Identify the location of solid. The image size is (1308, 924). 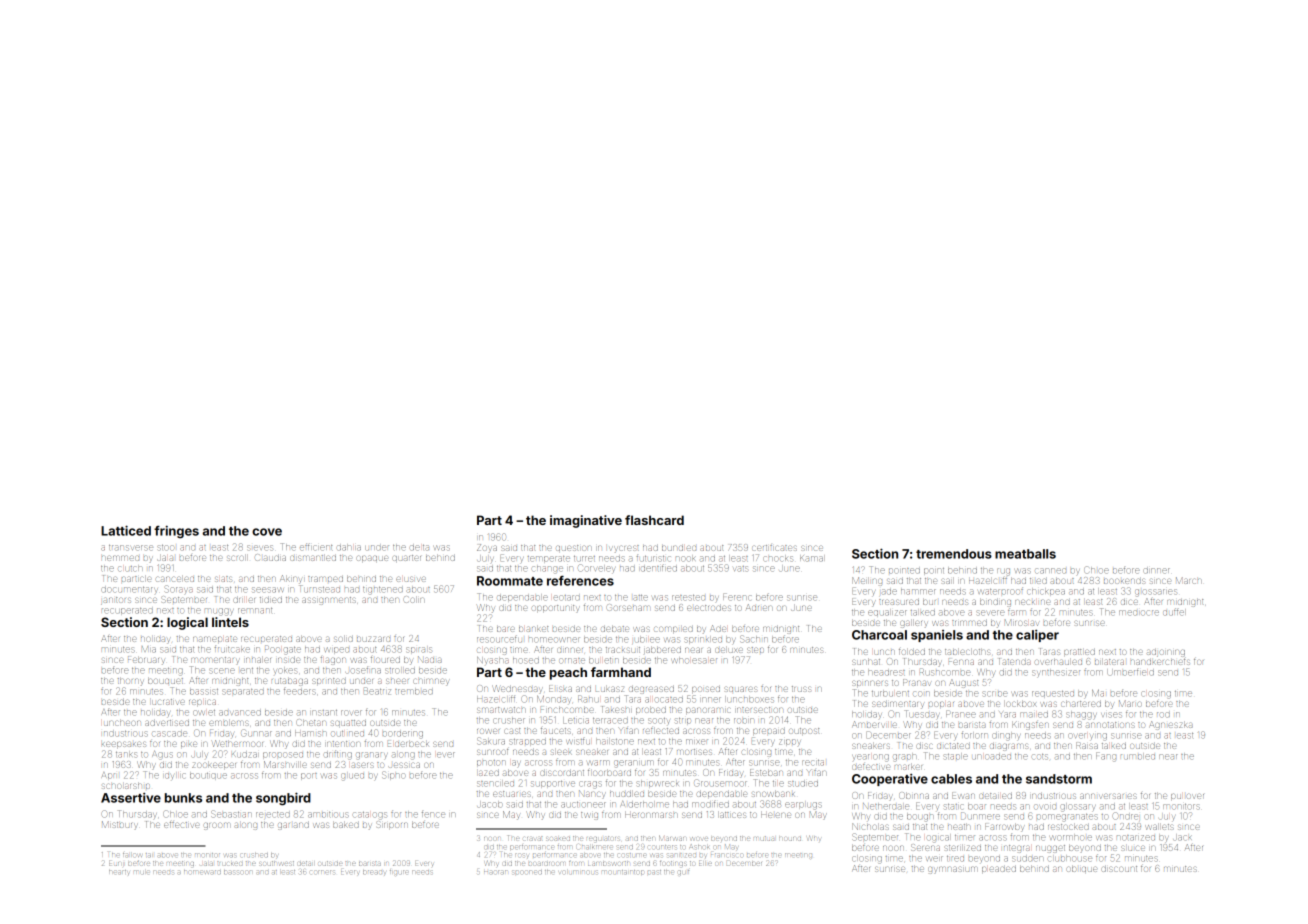
(343, 639).
